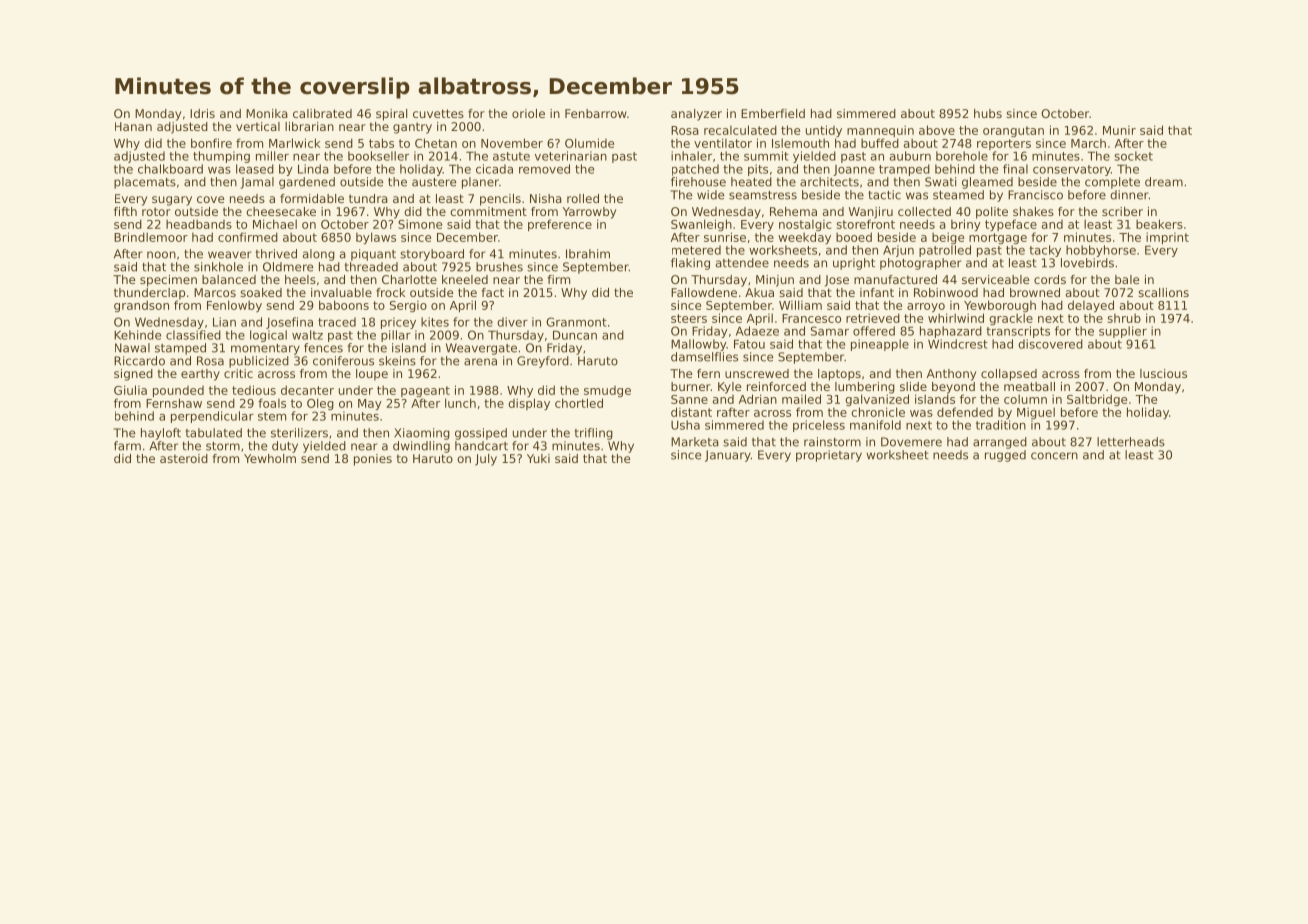 The image size is (1308, 924). Describe the element at coordinates (1011, 319) in the document. I see `grackle` at that location.
